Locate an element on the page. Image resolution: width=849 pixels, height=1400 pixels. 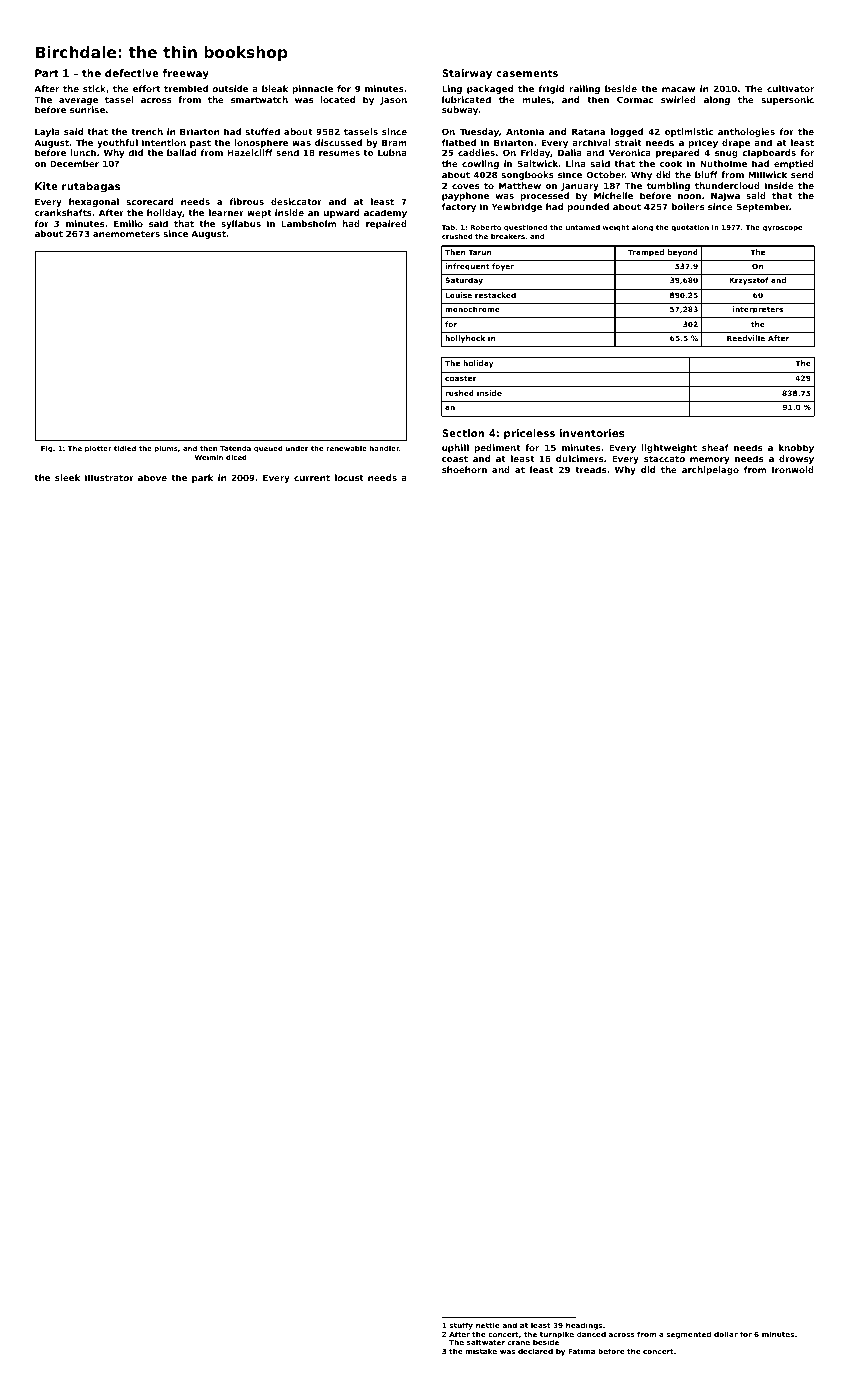
Stairway is located at coordinates (467, 74).
